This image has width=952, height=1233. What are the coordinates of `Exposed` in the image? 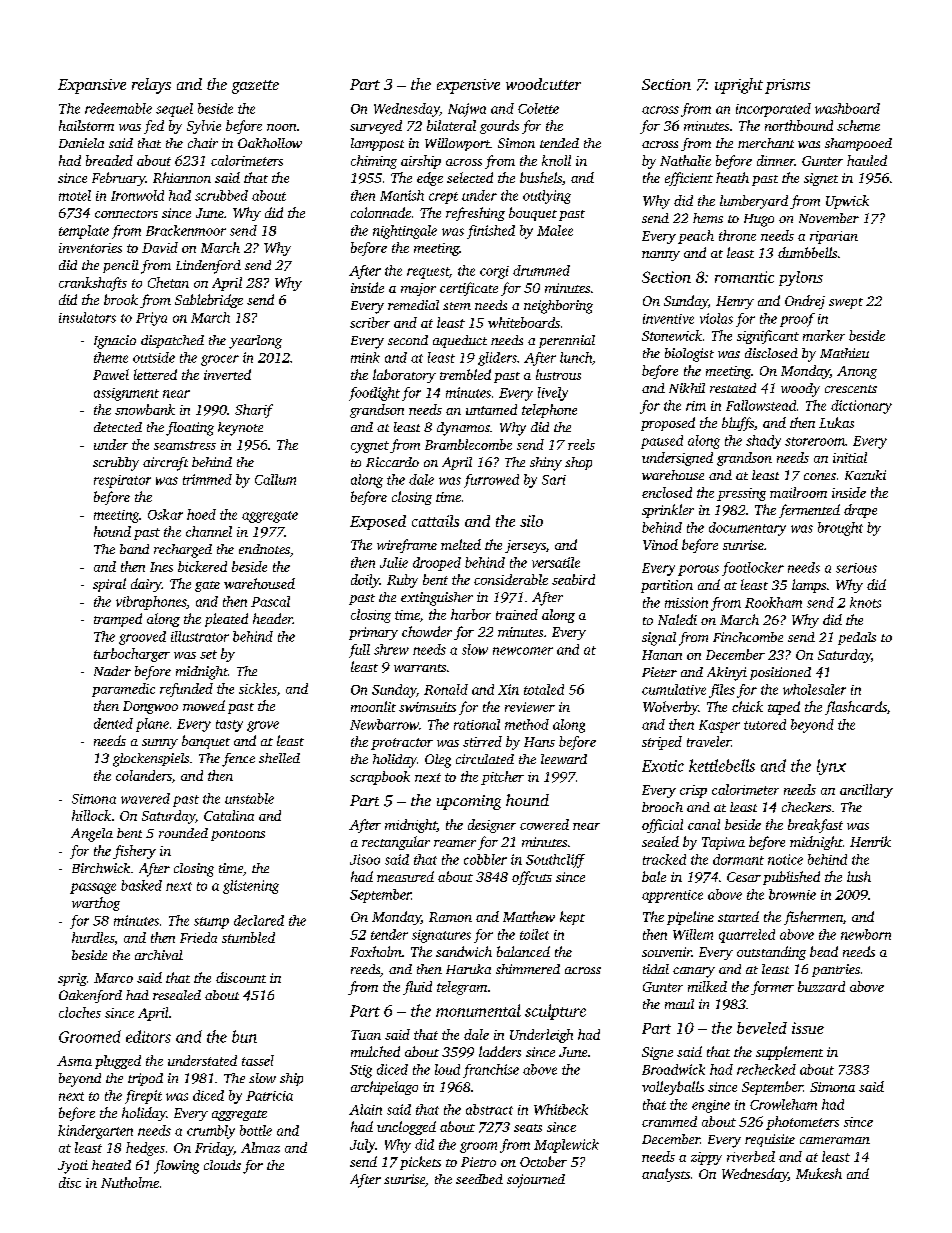 It's located at (378, 522).
